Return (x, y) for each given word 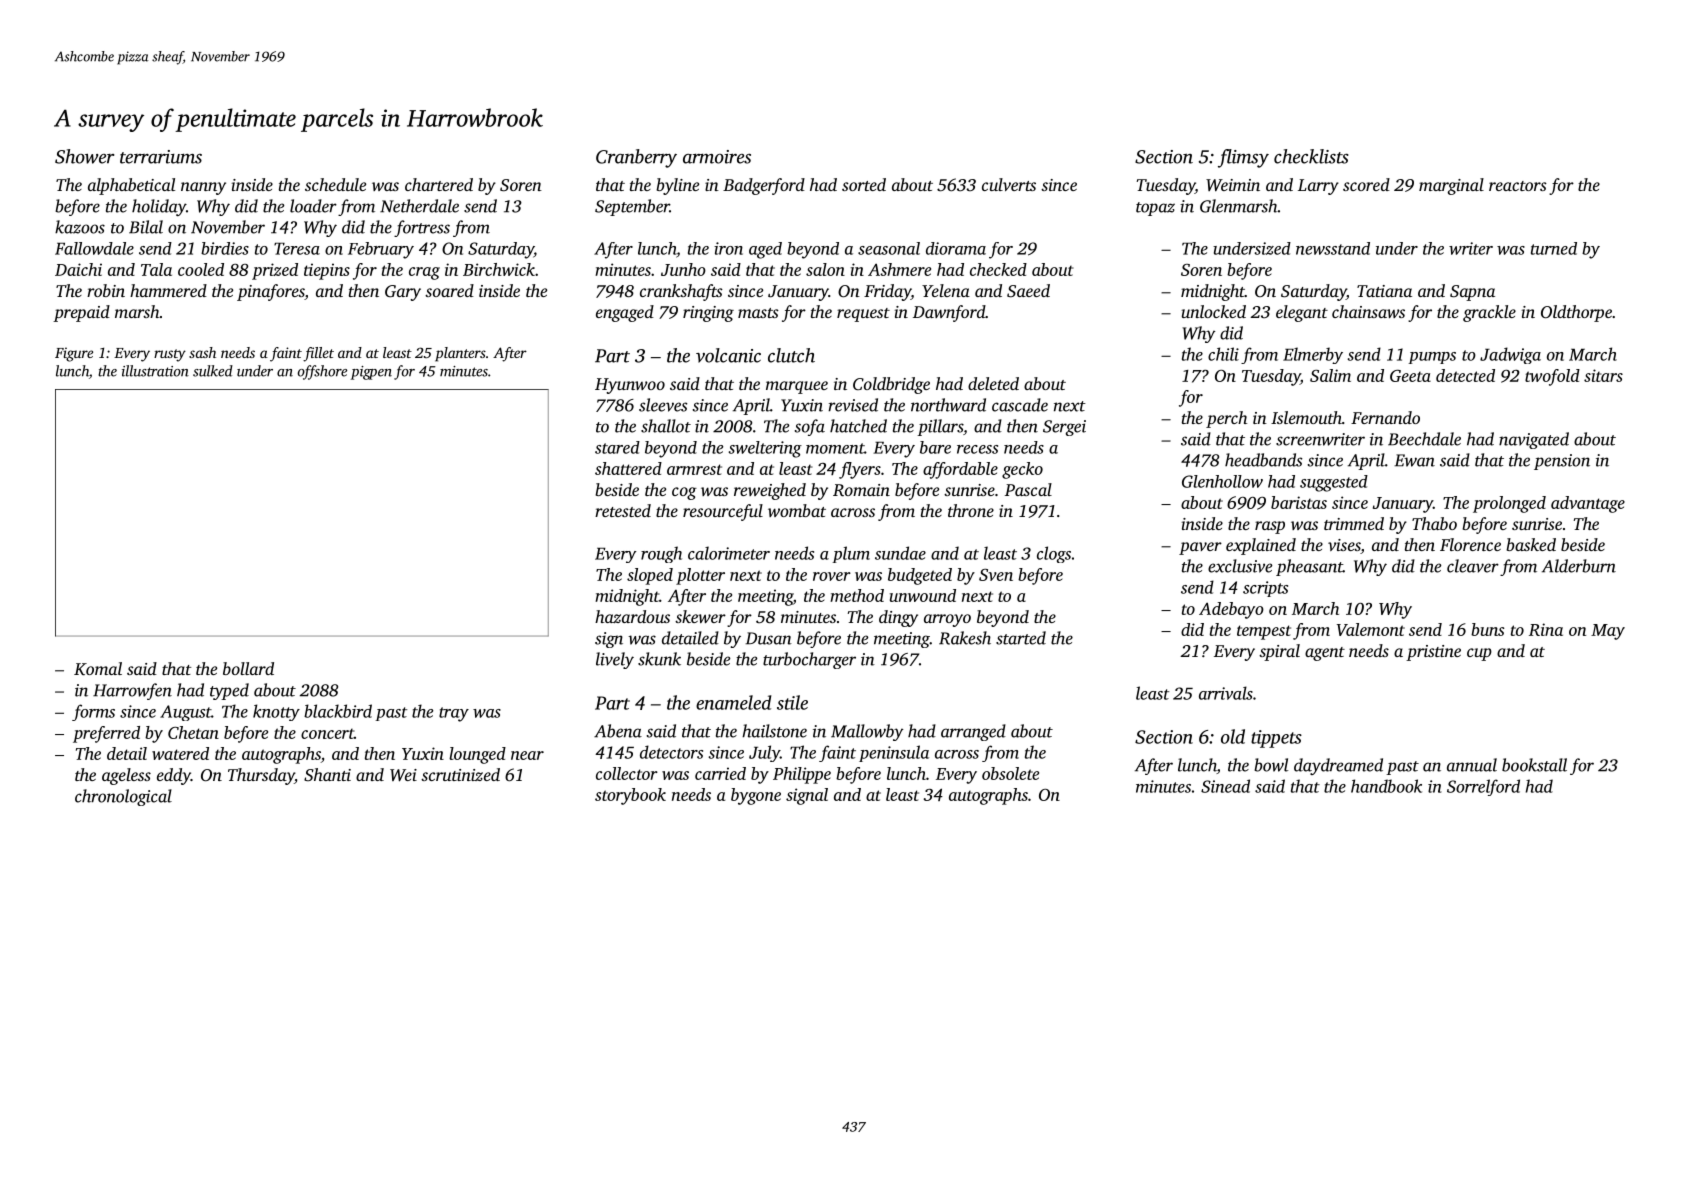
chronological (123, 797)
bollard (248, 668)
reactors (1518, 186)
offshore (322, 372)
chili (1223, 354)
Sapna (1472, 293)
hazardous (632, 616)
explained (1261, 546)
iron (728, 248)
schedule (335, 184)
